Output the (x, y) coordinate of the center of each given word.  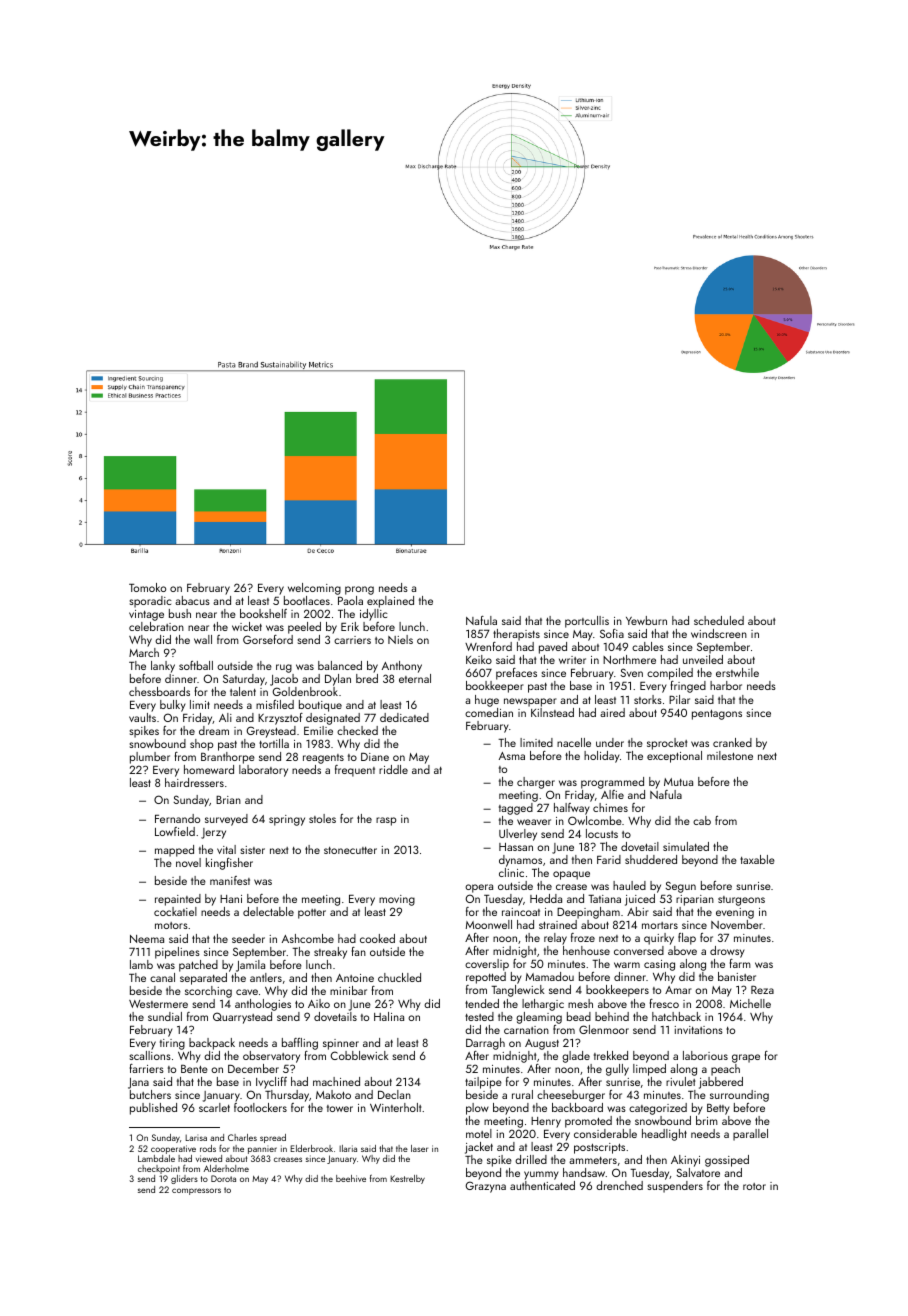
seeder (248, 938)
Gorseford (268, 639)
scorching (208, 992)
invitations (699, 1030)
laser (419, 1148)
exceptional (674, 757)
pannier (262, 1150)
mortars (660, 925)
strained (558, 924)
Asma (512, 756)
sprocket (667, 744)
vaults (142, 717)
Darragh (485, 1044)
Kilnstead (552, 712)
